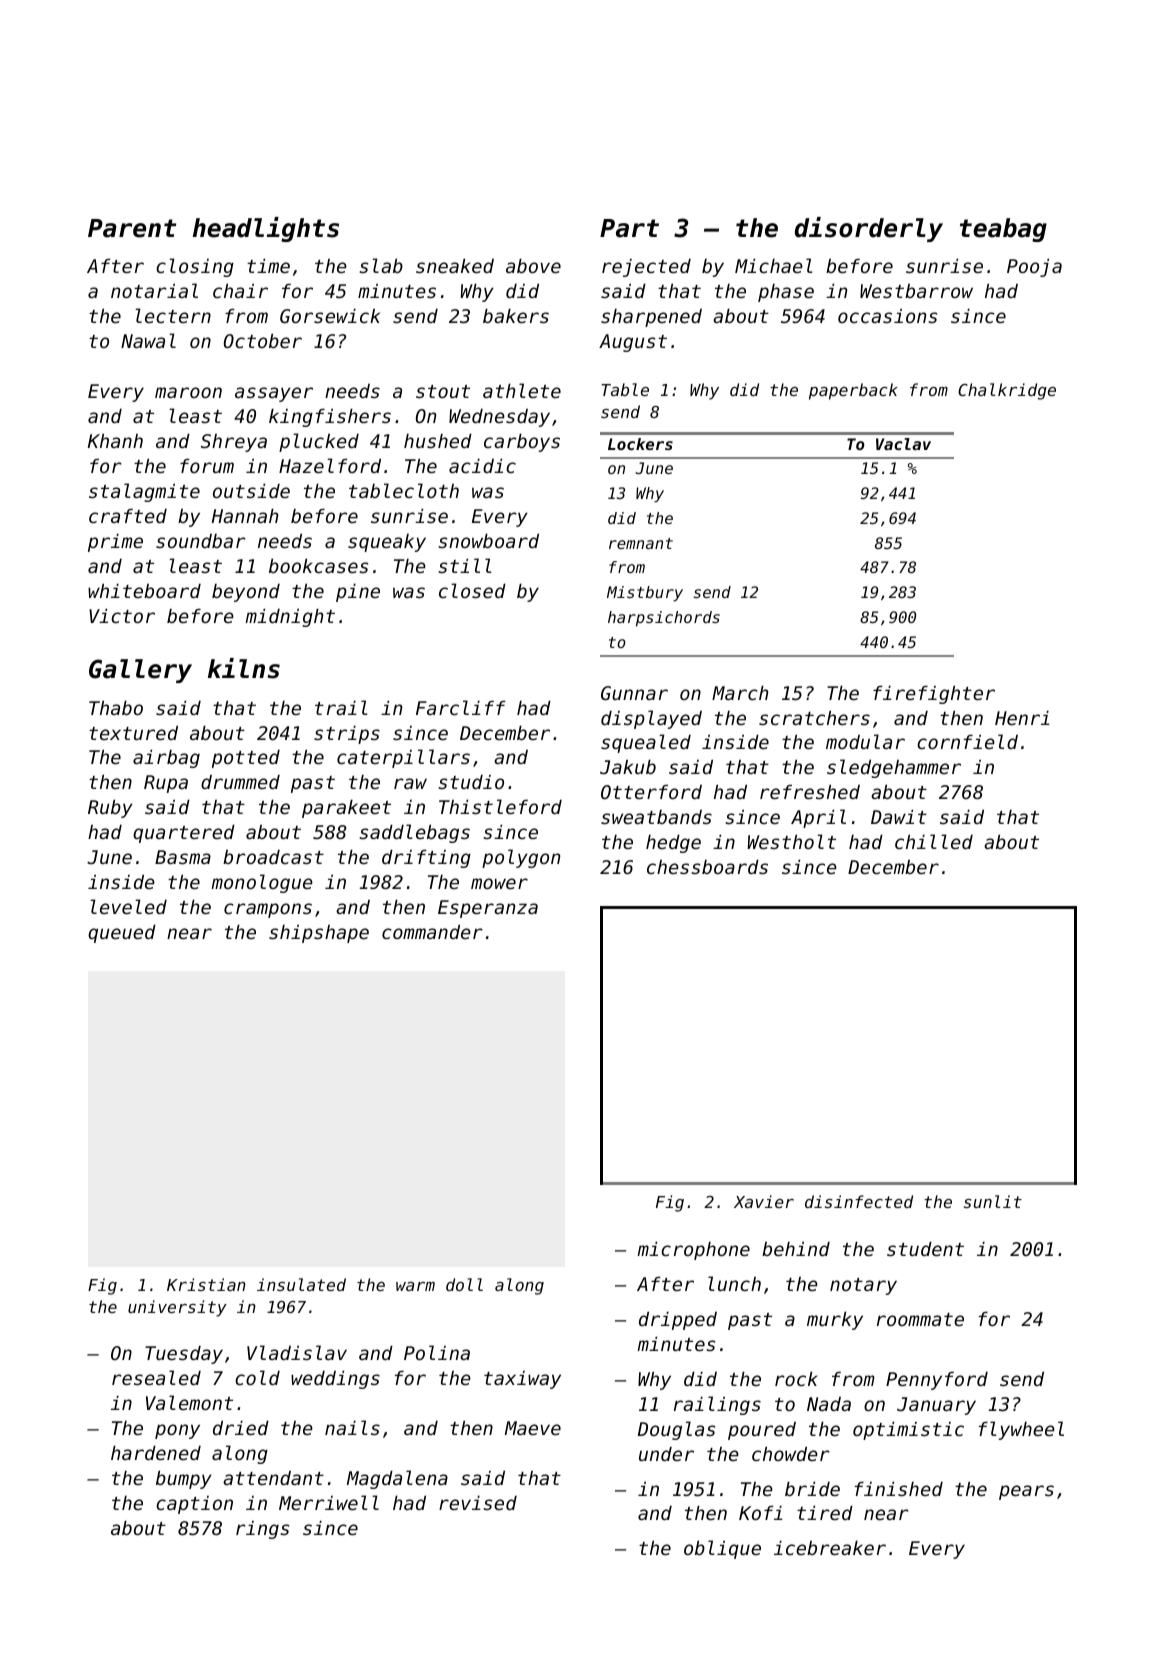 This screenshot has width=1165, height=1654. I want to click on insulated, so click(301, 1284).
